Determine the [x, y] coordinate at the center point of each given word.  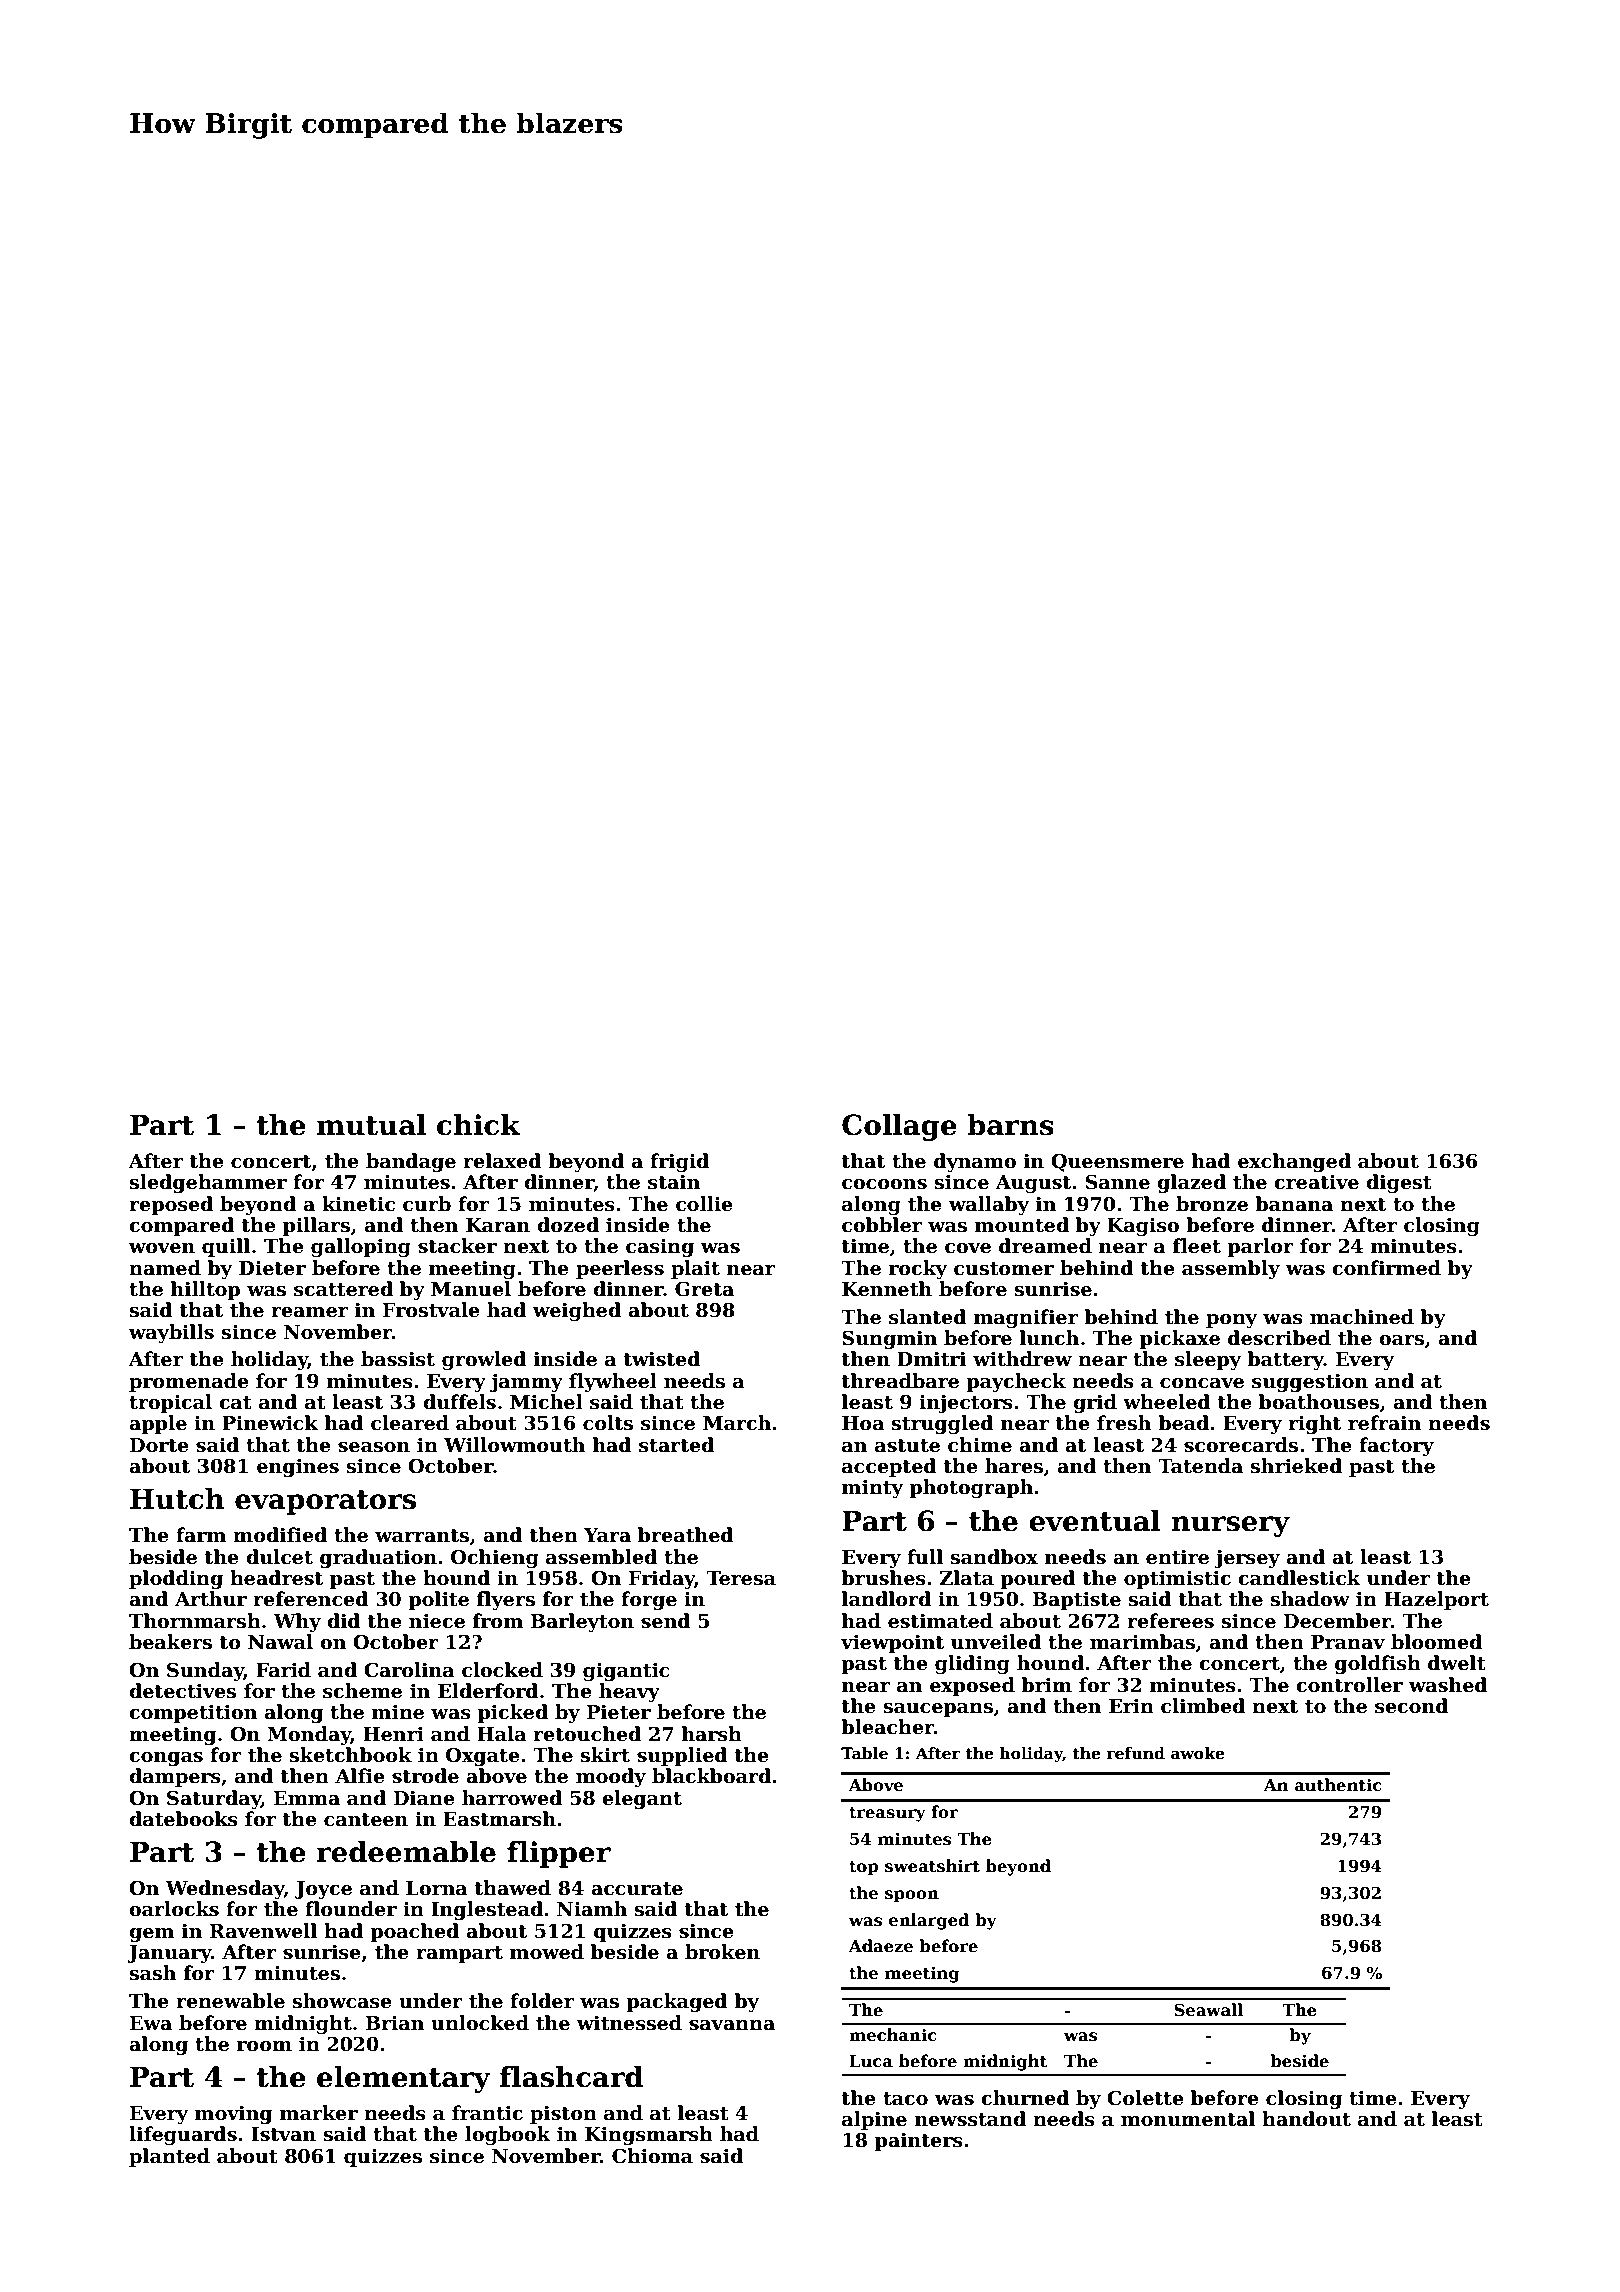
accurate [637, 1889]
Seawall [1208, 2010]
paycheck [1016, 1382]
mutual [371, 1125]
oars [1401, 1340]
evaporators [325, 1502]
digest [1399, 1183]
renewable [230, 2001]
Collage [899, 1127]
